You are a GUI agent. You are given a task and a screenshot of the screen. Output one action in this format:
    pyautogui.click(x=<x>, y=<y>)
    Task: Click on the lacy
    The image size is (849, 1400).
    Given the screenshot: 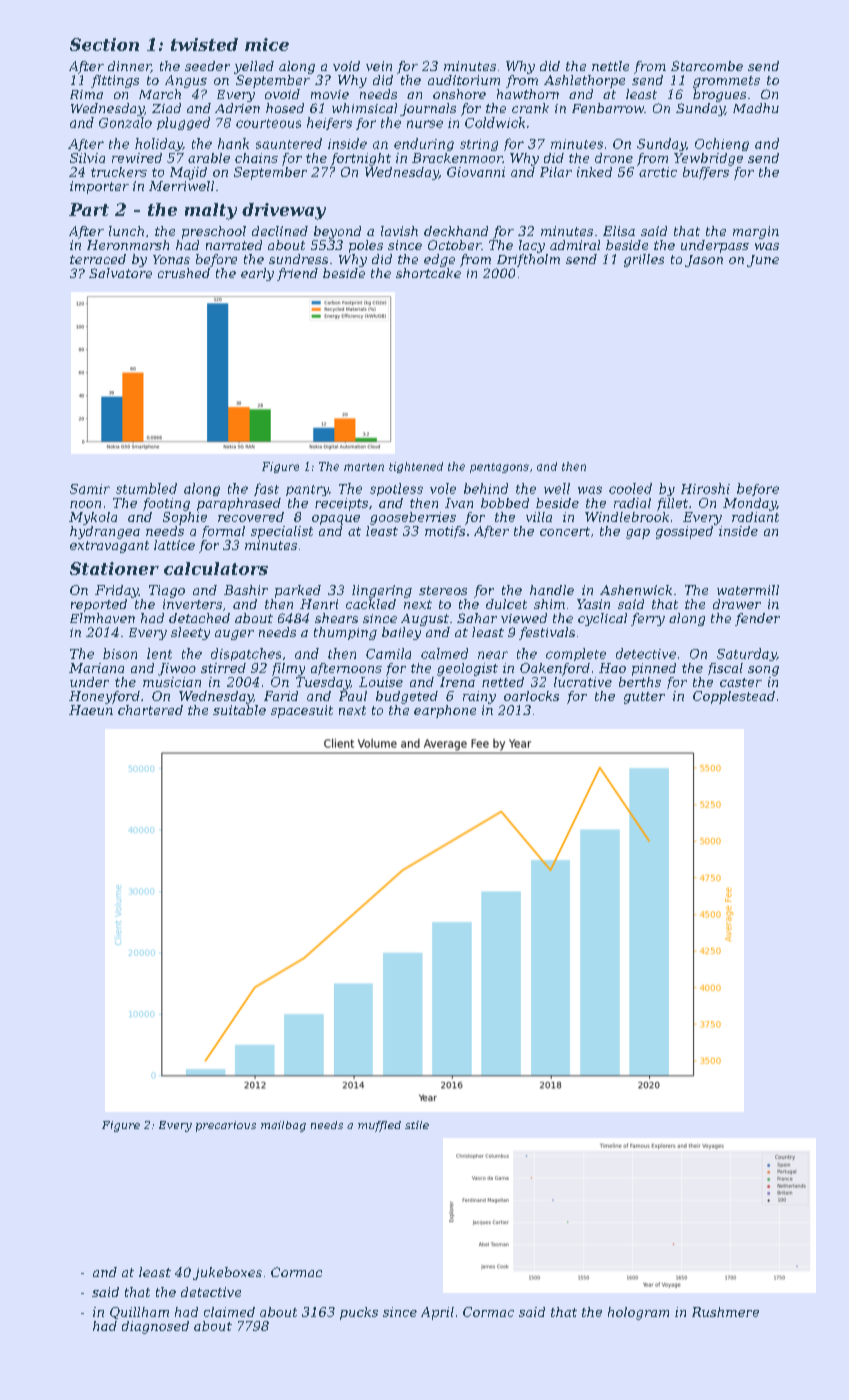 What is the action you would take?
    pyautogui.click(x=532, y=246)
